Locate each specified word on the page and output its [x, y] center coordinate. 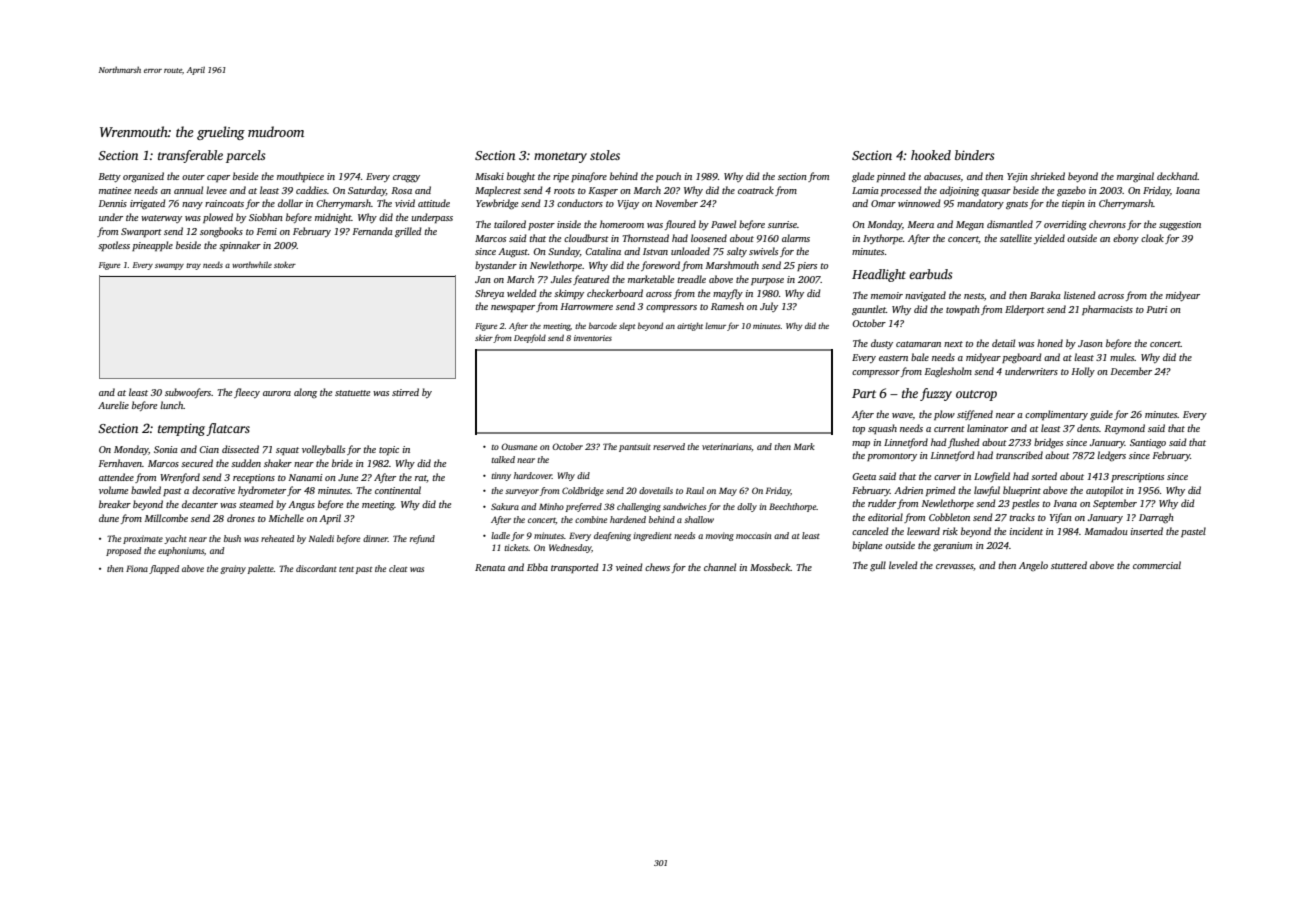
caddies [311, 190]
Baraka [1045, 295]
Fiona [137, 568]
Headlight [879, 275]
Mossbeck [770, 567]
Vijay [628, 204]
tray [193, 266]
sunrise [782, 224]
